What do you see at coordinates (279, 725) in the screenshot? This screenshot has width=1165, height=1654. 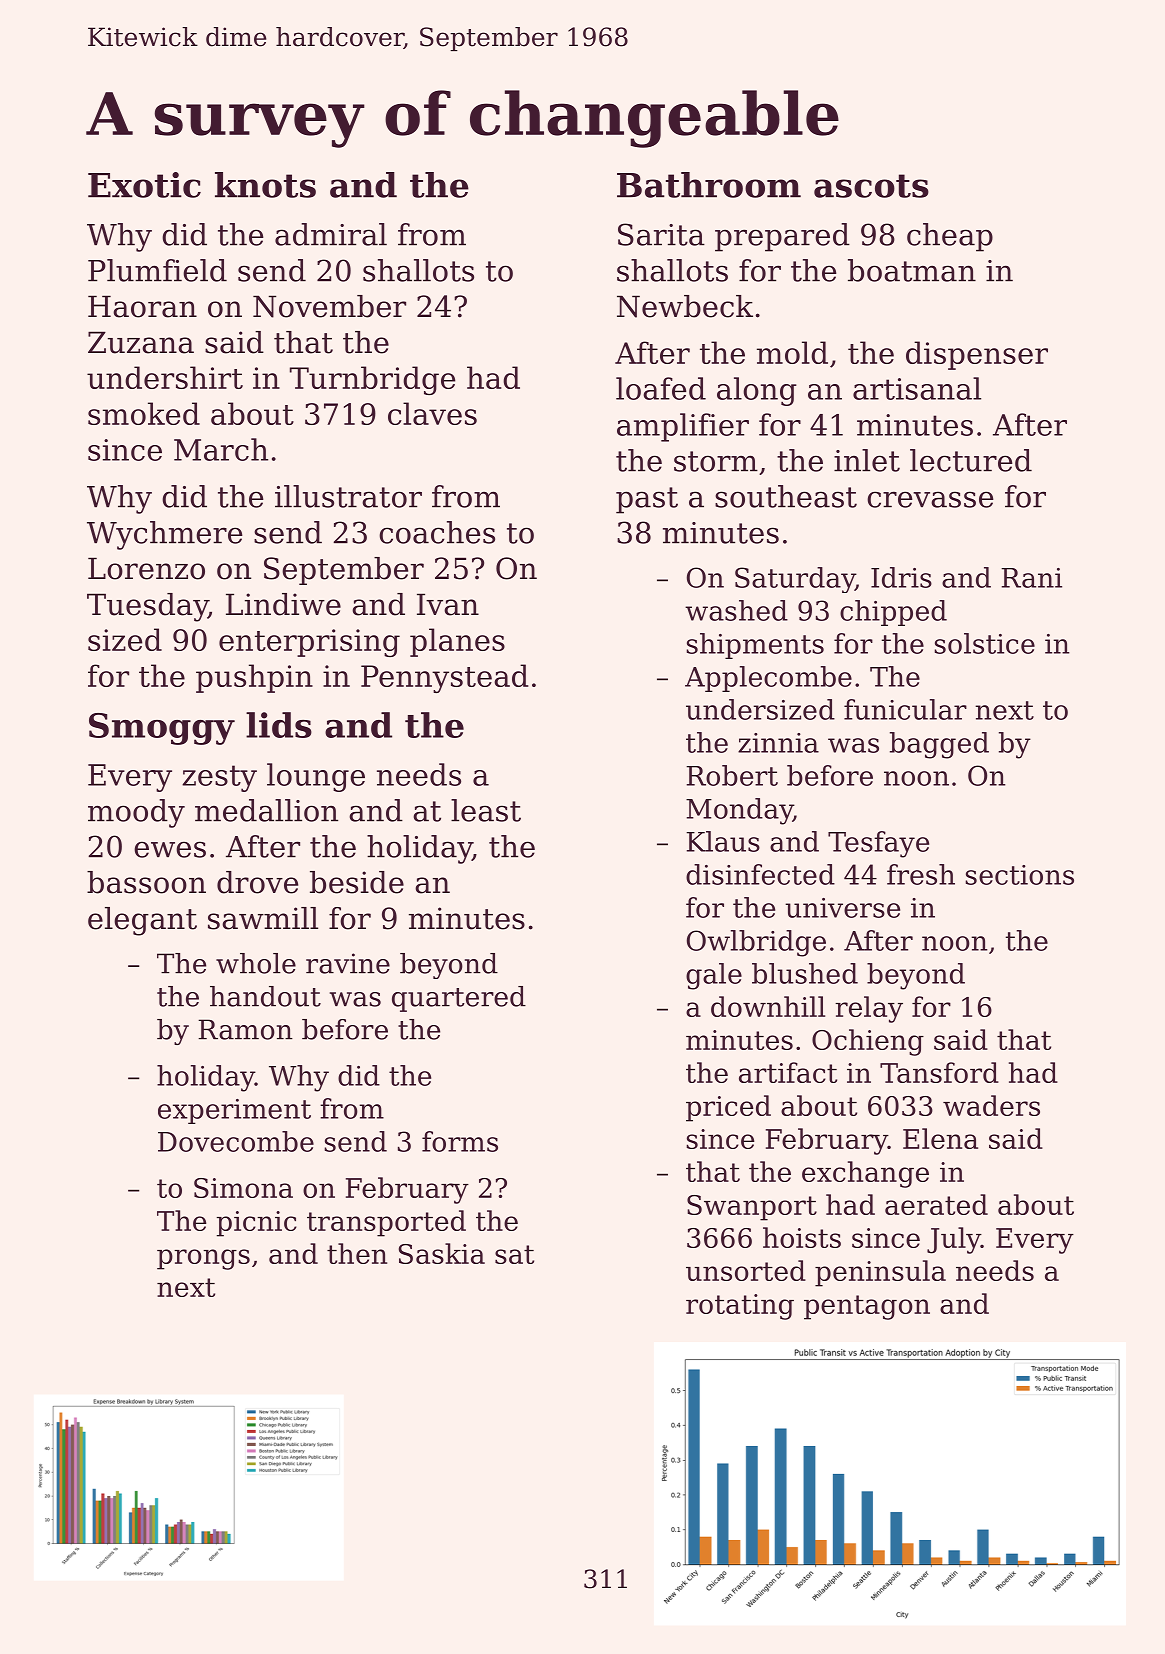 I see `lids` at bounding box center [279, 725].
